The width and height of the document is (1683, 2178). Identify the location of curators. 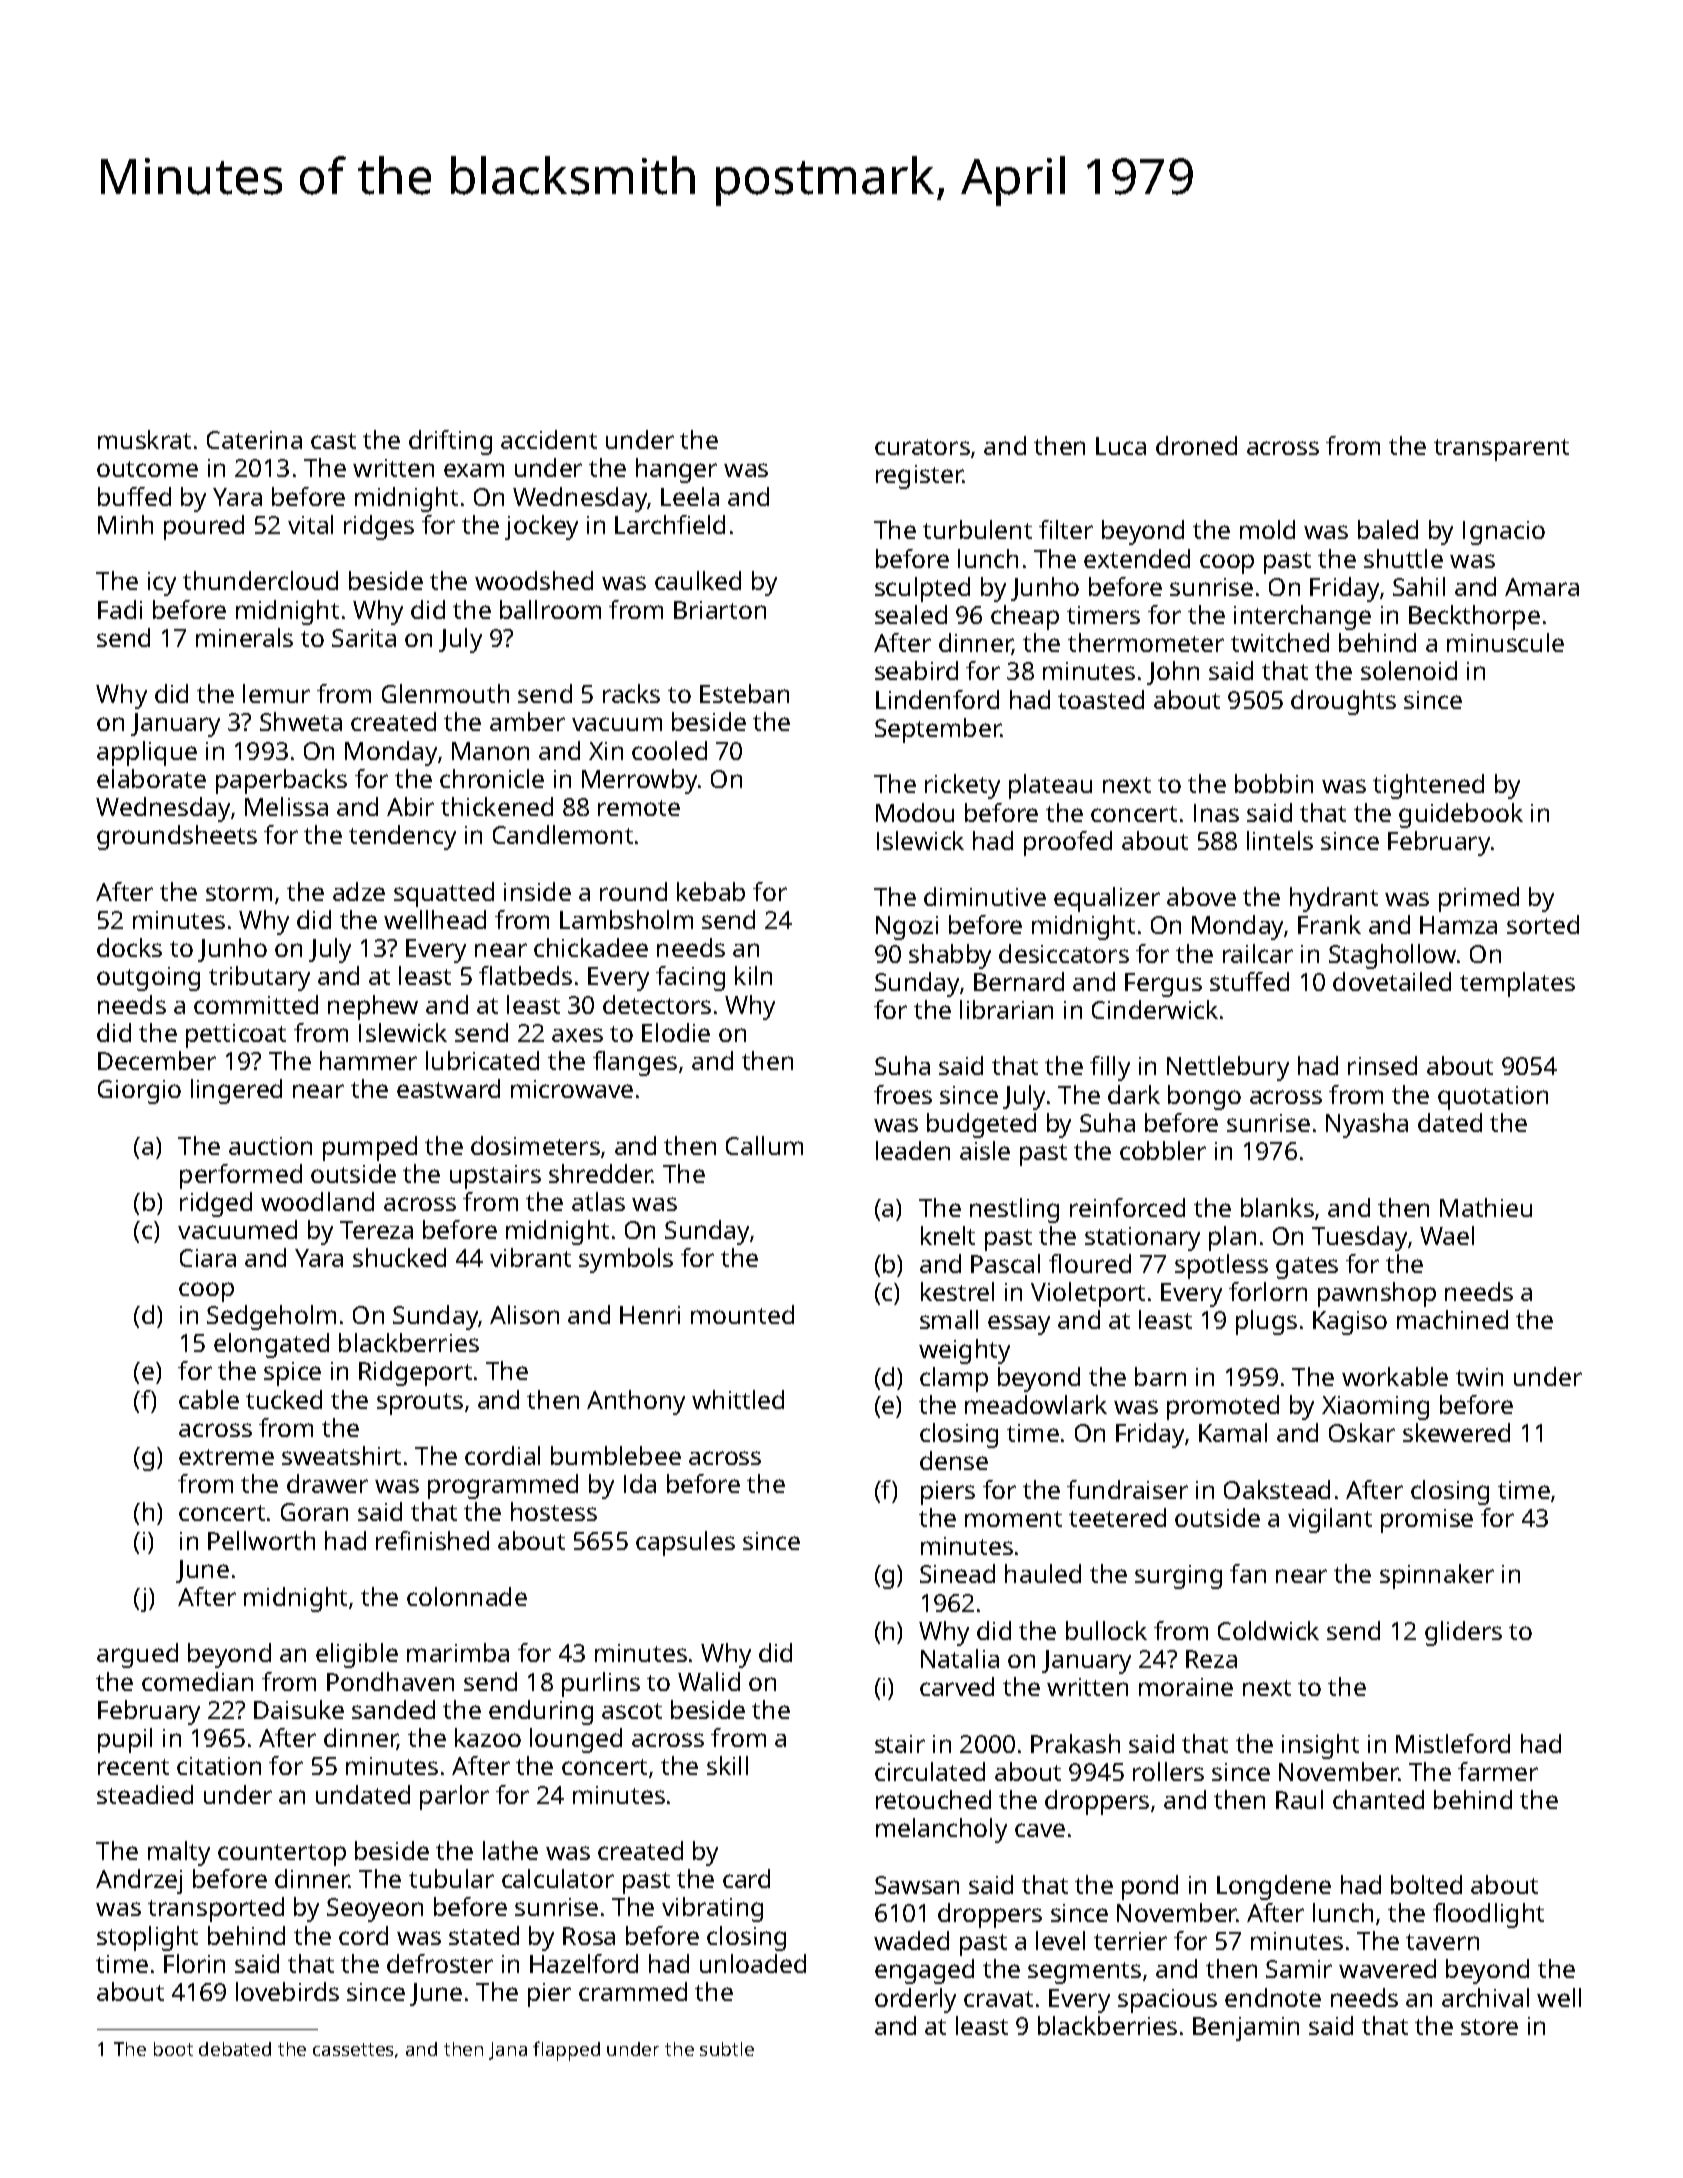
(922, 447).
